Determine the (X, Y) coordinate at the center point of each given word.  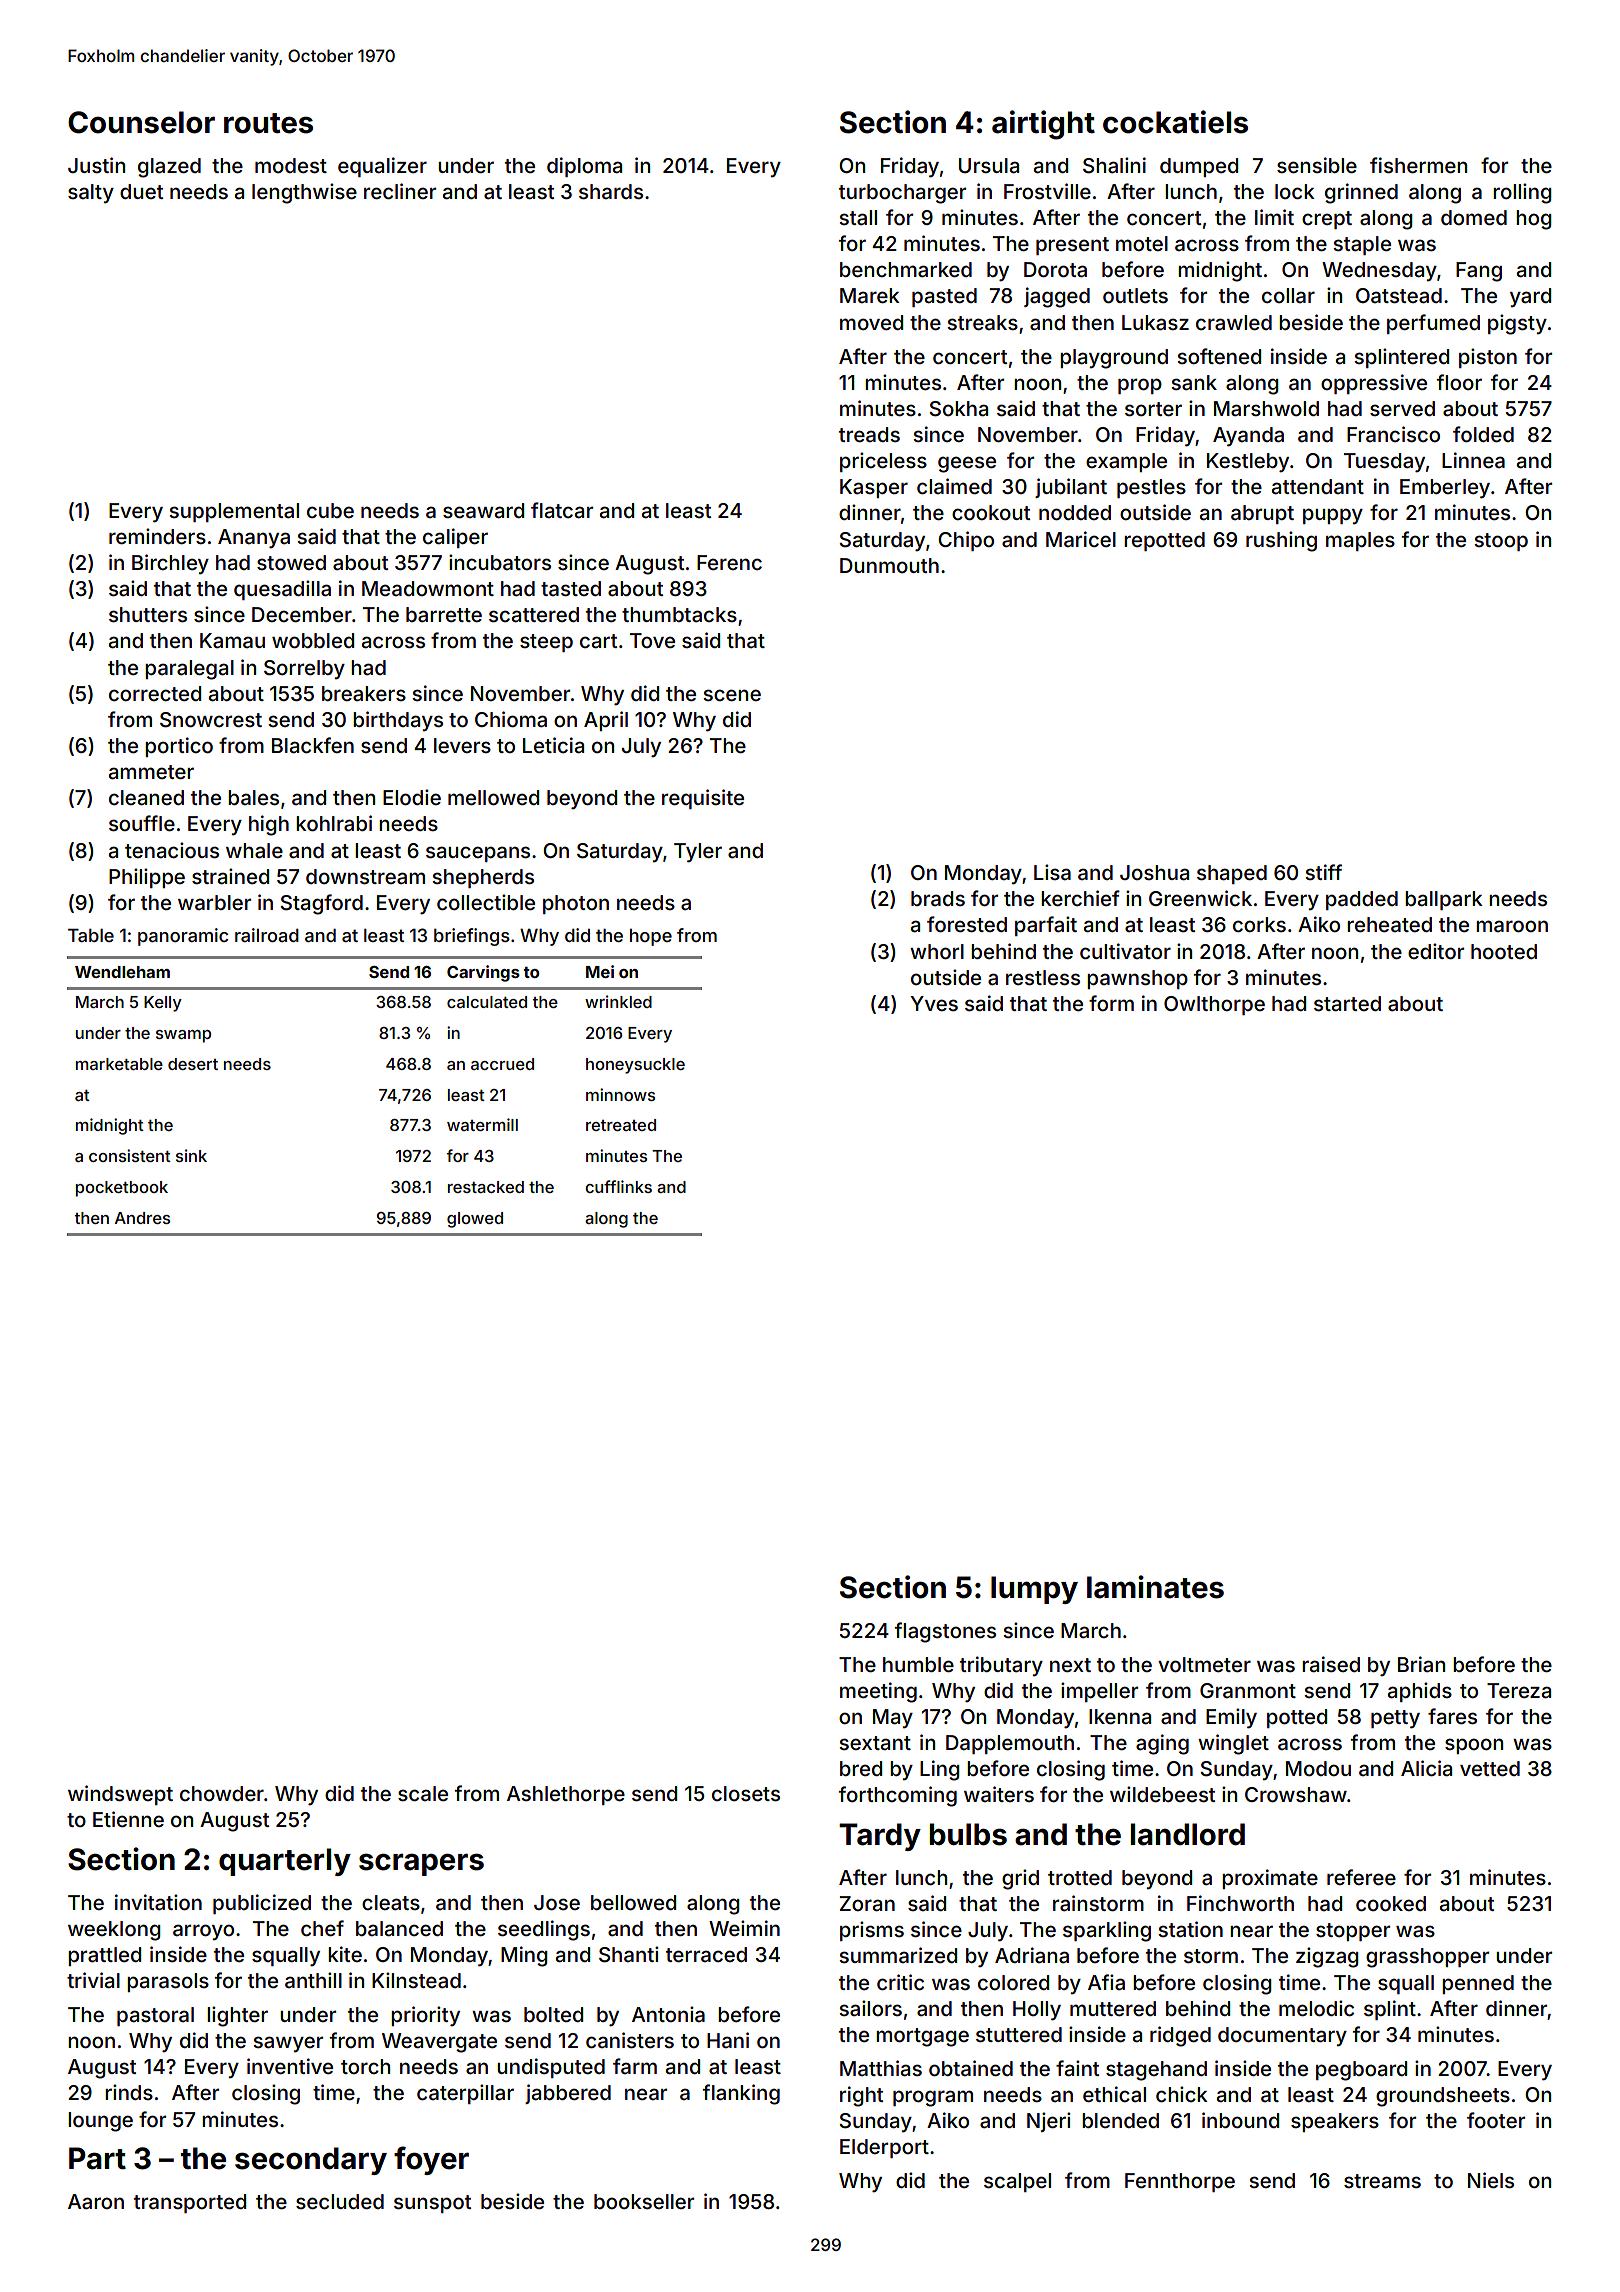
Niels (1491, 2180)
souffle (142, 823)
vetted (1490, 1768)
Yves (934, 1003)
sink (191, 1155)
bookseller (644, 2201)
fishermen (1418, 165)
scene (732, 695)
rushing (1281, 541)
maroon (1512, 926)
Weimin (744, 1928)
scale (423, 1793)
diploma (584, 167)
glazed (169, 168)
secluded (340, 2201)
